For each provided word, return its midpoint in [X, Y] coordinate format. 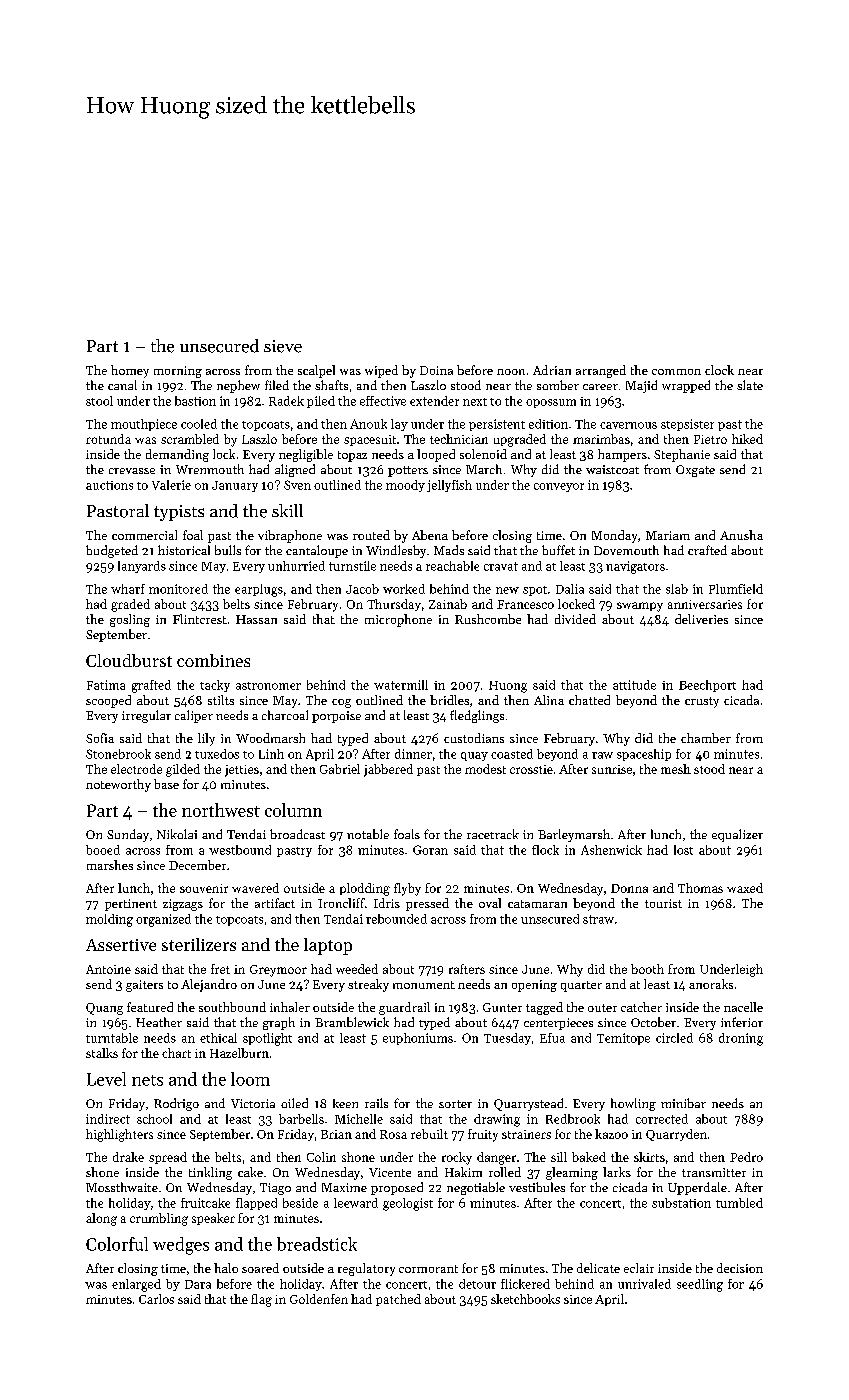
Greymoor [278, 971]
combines [213, 660]
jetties [242, 771]
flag [261, 1300]
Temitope [623, 1039]
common [676, 372]
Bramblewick [352, 1022]
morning [178, 372]
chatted [589, 700]
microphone [398, 620]
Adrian [552, 370]
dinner [413, 754]
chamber [706, 738]
